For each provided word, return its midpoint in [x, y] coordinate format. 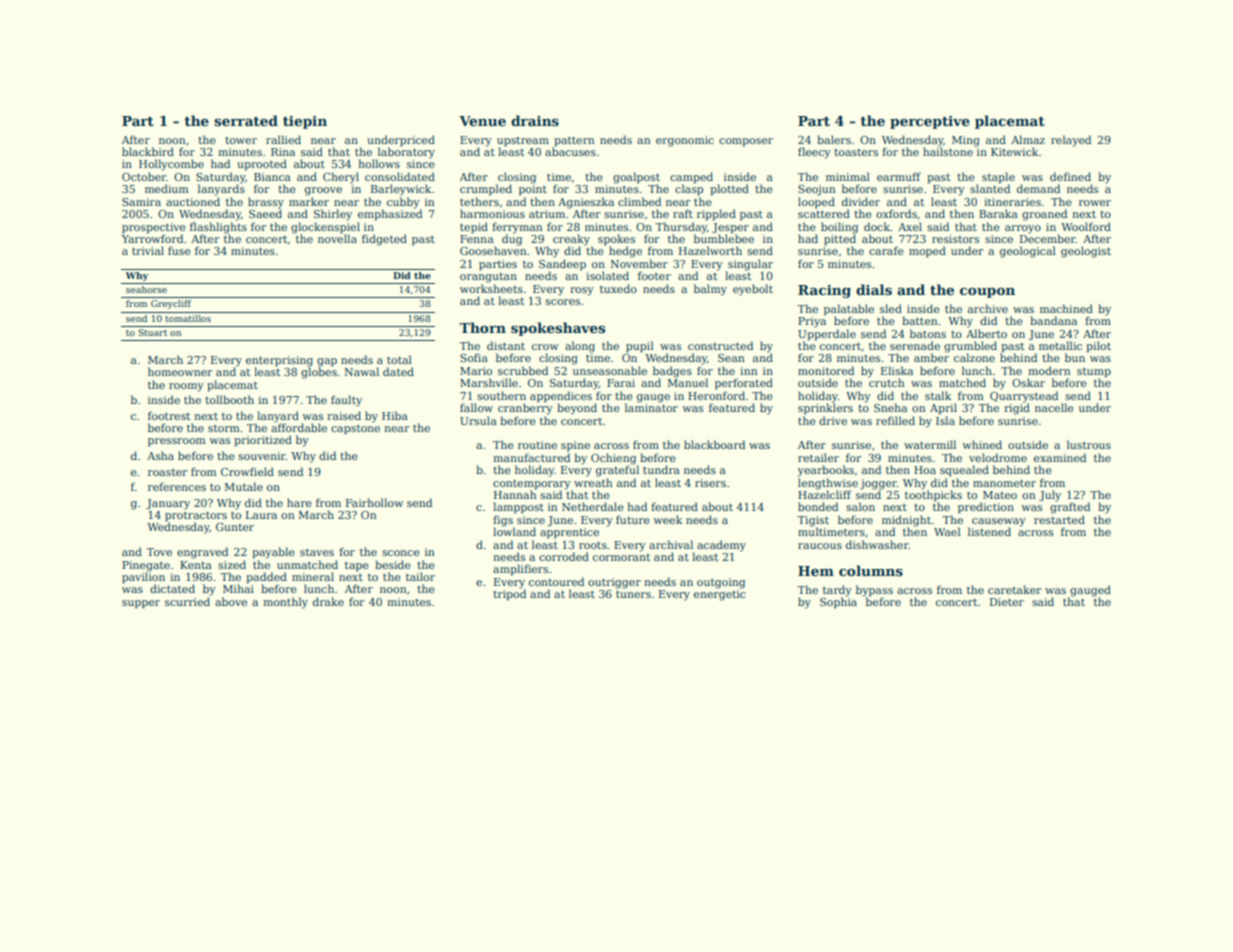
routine [537, 445]
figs [503, 521]
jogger [878, 484]
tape [357, 567]
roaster [168, 472]
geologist [1086, 252]
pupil [640, 347]
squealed [964, 471]
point [533, 190]
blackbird [148, 151]
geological [1028, 252]
